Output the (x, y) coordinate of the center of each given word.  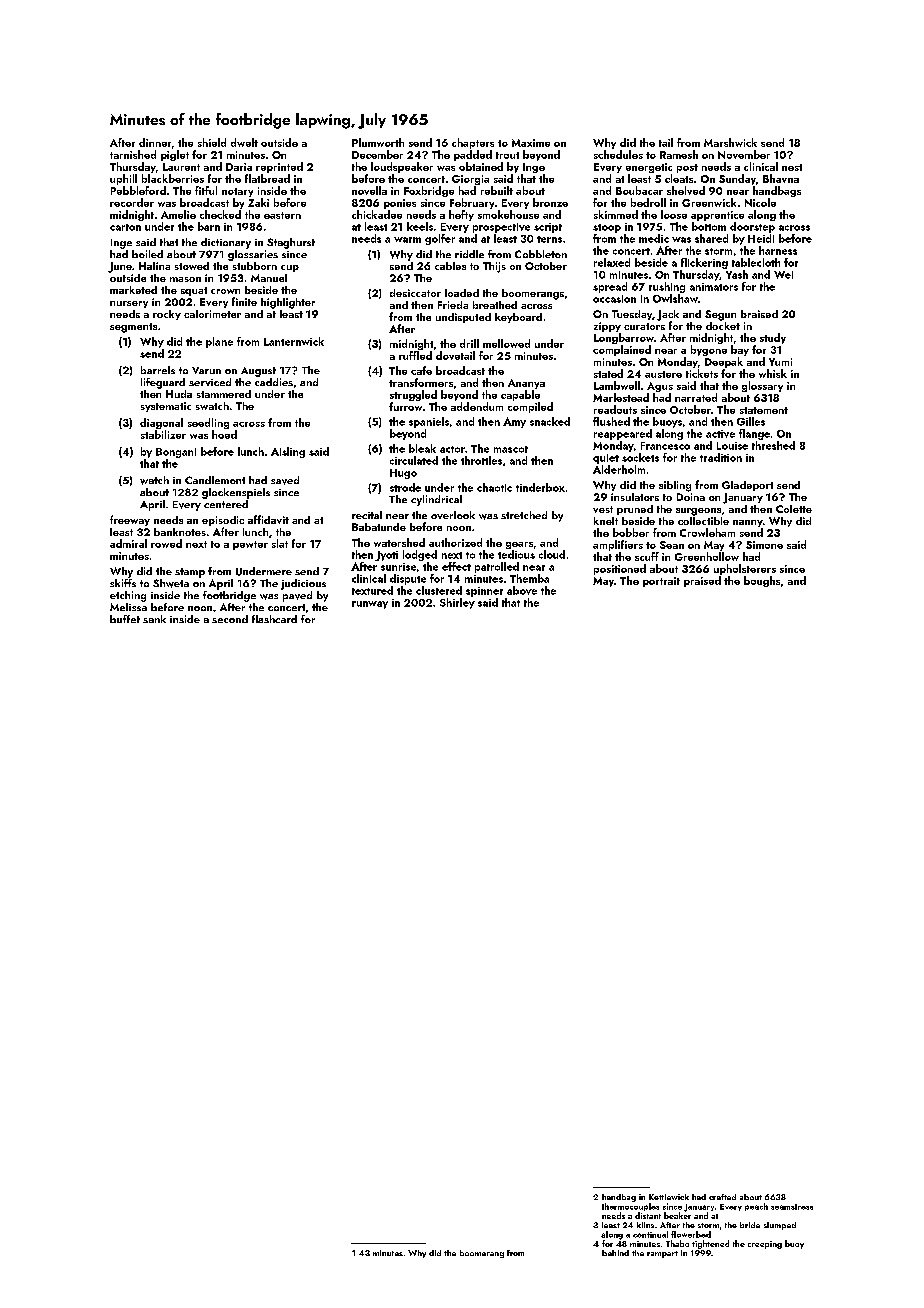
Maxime (531, 143)
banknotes (180, 532)
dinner (155, 142)
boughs (762, 581)
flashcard (274, 619)
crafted (722, 1197)
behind (615, 1253)
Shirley (457, 603)
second (230, 619)
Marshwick (730, 142)
